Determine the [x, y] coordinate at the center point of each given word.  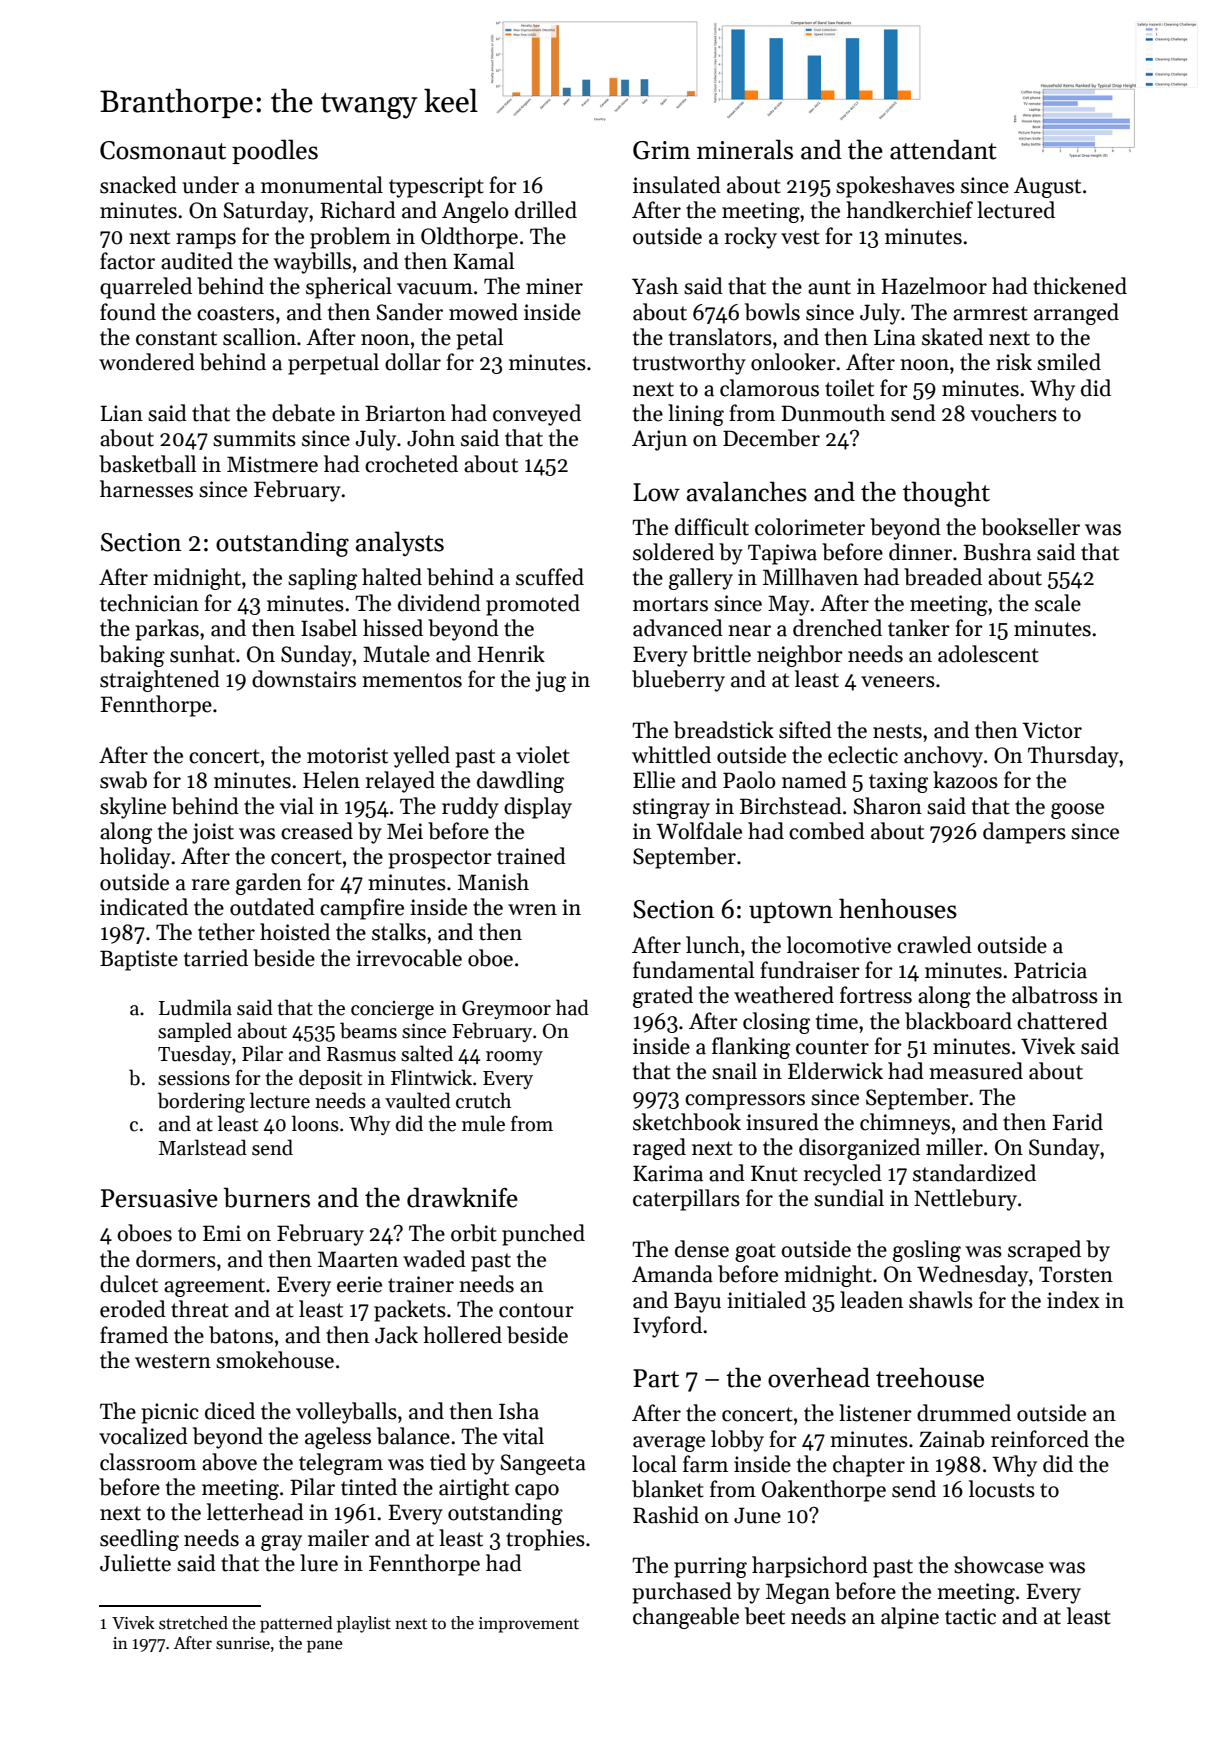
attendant [943, 149]
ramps [206, 241]
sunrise [243, 1643]
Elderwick [835, 1071]
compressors [745, 1102]
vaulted [418, 1100]
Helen [331, 780]
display [538, 808]
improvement [529, 1625]
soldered [673, 552]
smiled [1069, 362]
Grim [661, 150]
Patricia [1050, 970]
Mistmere [272, 464]
